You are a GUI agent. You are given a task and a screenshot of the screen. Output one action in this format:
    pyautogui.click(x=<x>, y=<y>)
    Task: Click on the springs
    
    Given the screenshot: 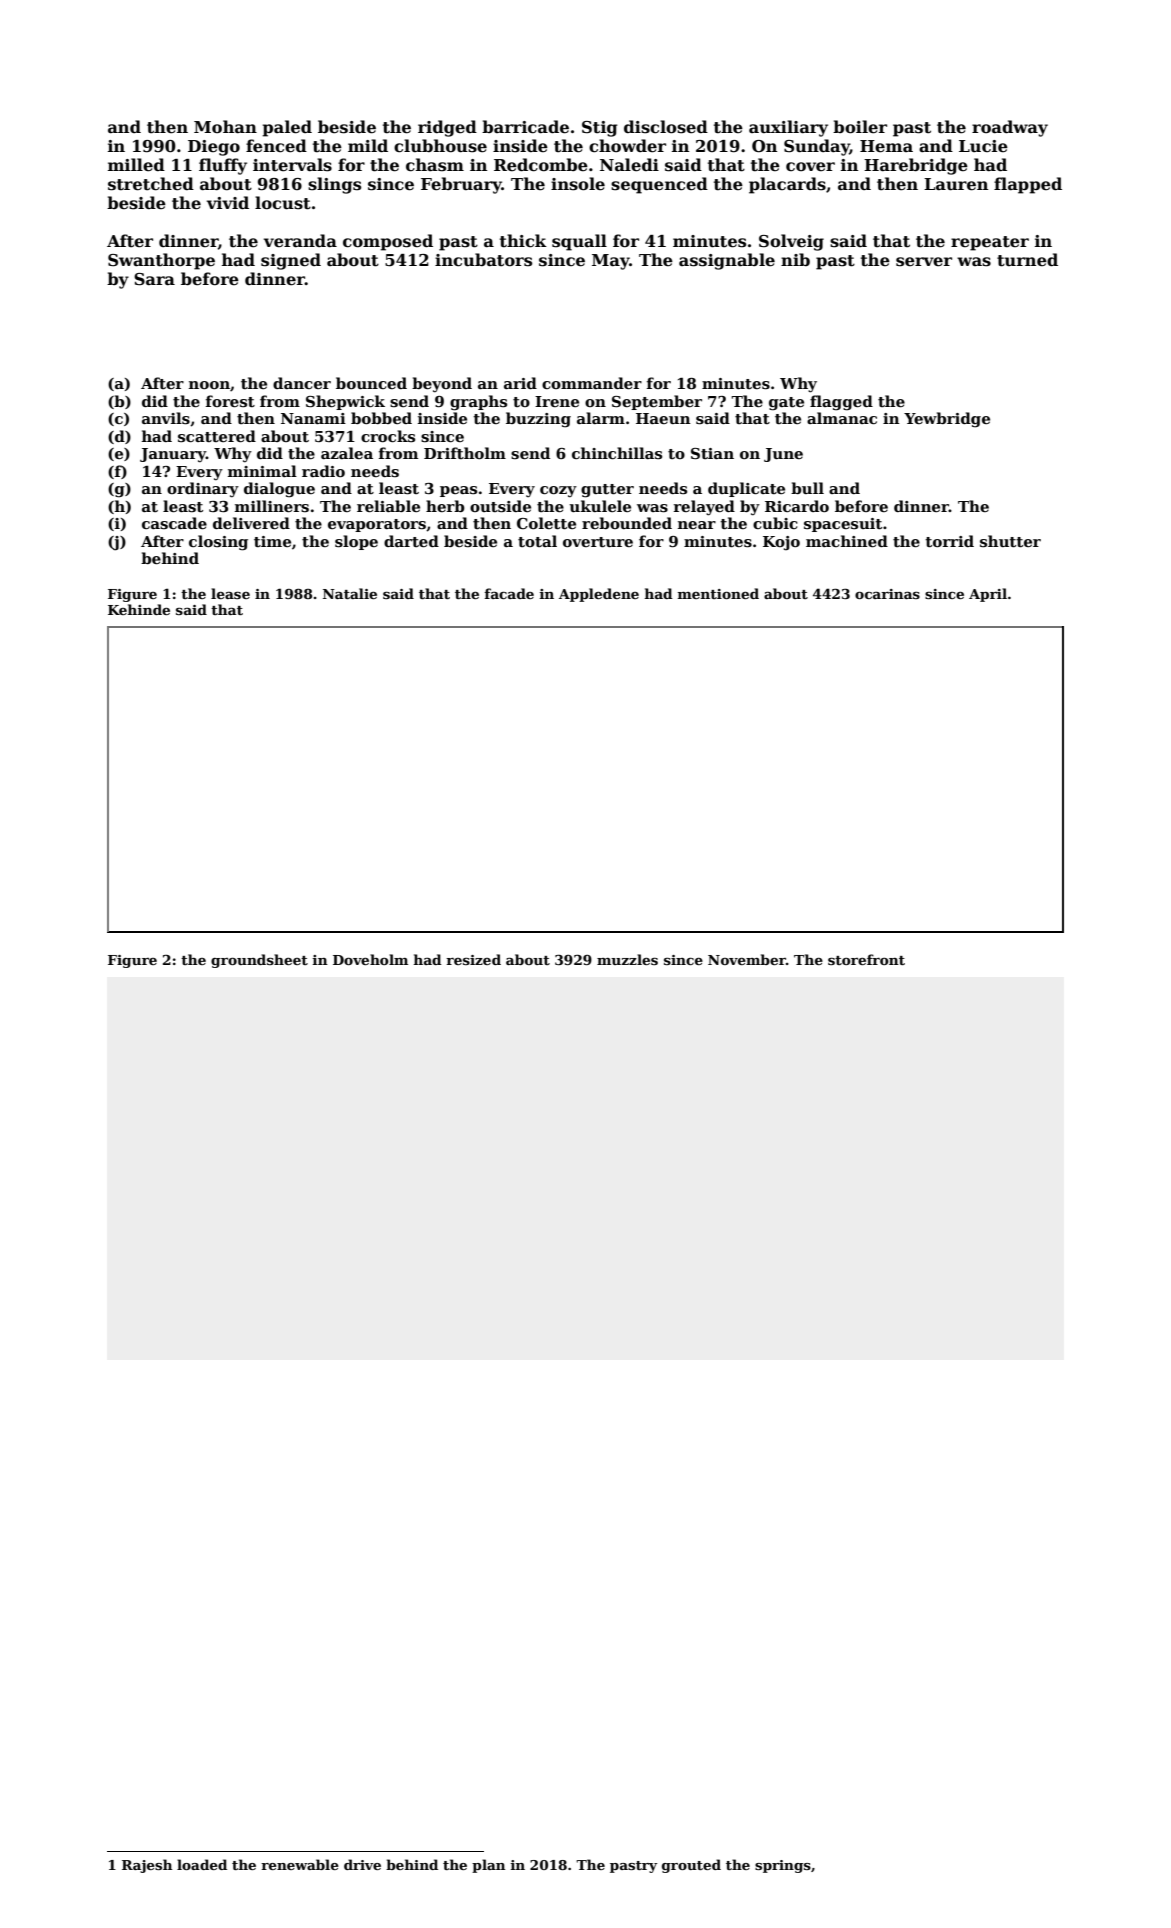 What is the action you would take?
    pyautogui.click(x=783, y=1866)
